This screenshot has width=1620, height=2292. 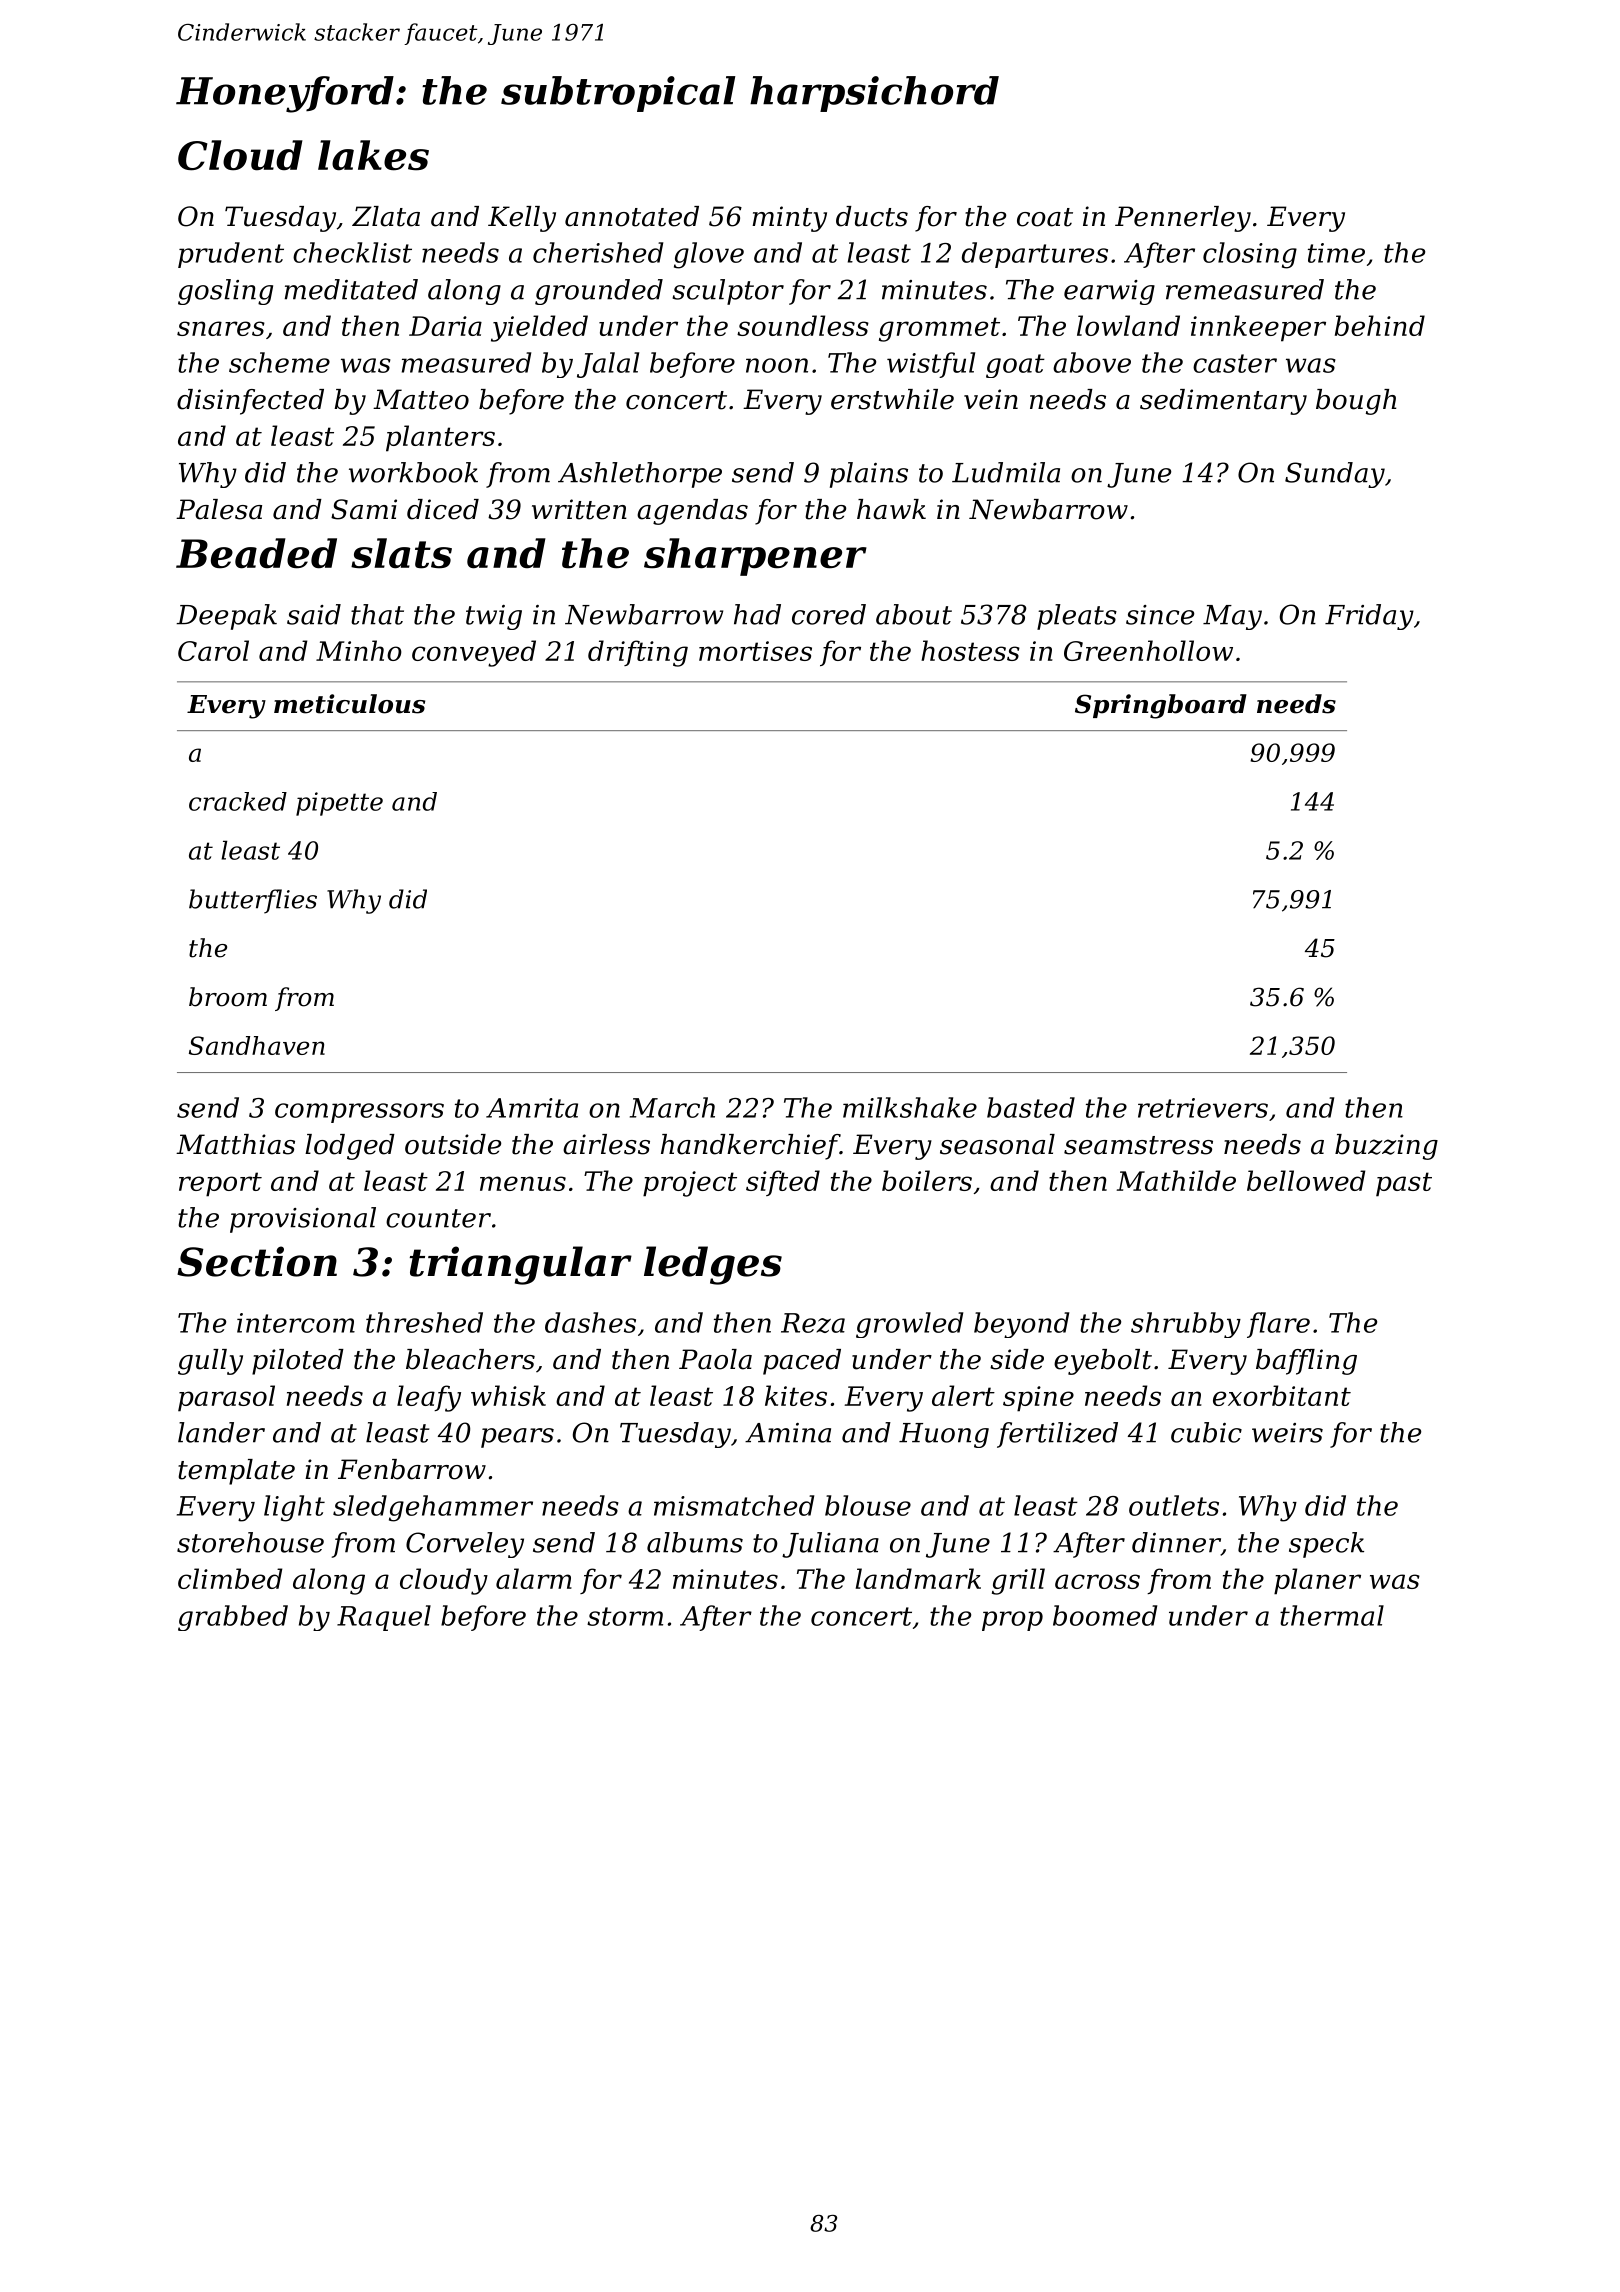 What do you see at coordinates (1161, 706) in the screenshot?
I see `Springboard` at bounding box center [1161, 706].
